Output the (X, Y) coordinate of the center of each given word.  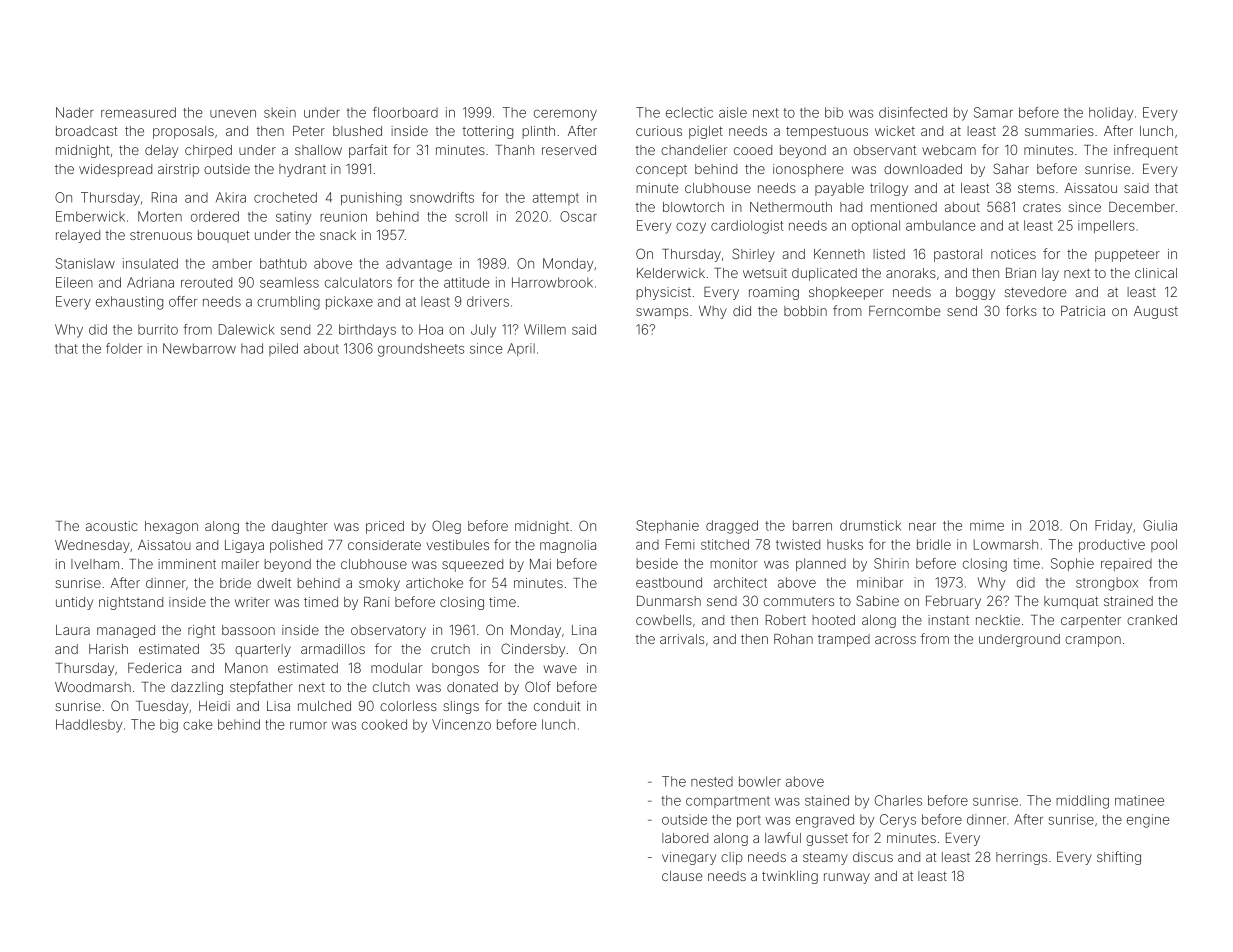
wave (560, 669)
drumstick (870, 525)
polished (296, 546)
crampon (1093, 641)
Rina (164, 197)
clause (682, 876)
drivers (488, 301)
